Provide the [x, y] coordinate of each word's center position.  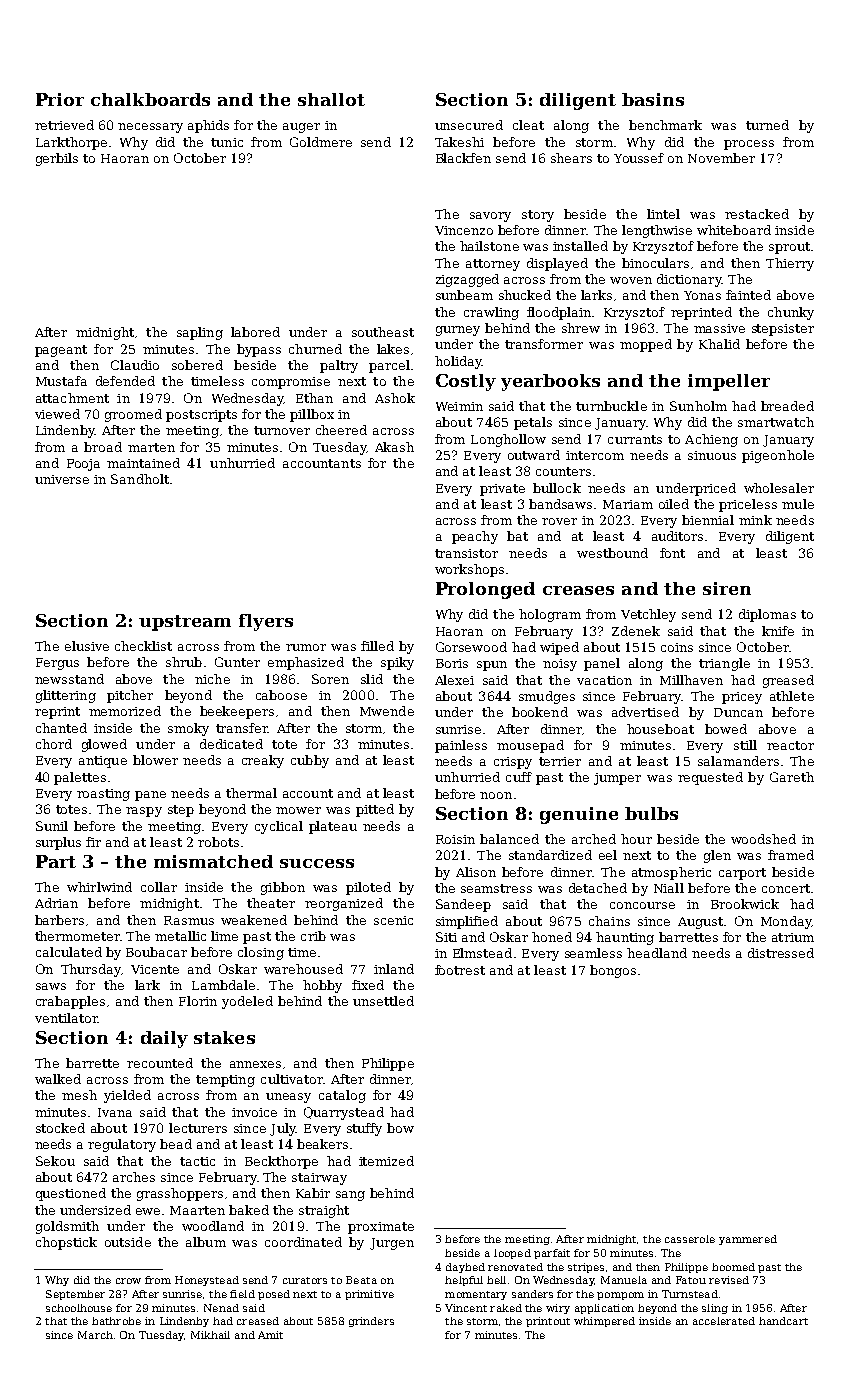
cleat [528, 125]
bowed [726, 729]
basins [653, 99]
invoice [254, 1112]
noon [496, 795]
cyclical [279, 827]
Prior [60, 99]
